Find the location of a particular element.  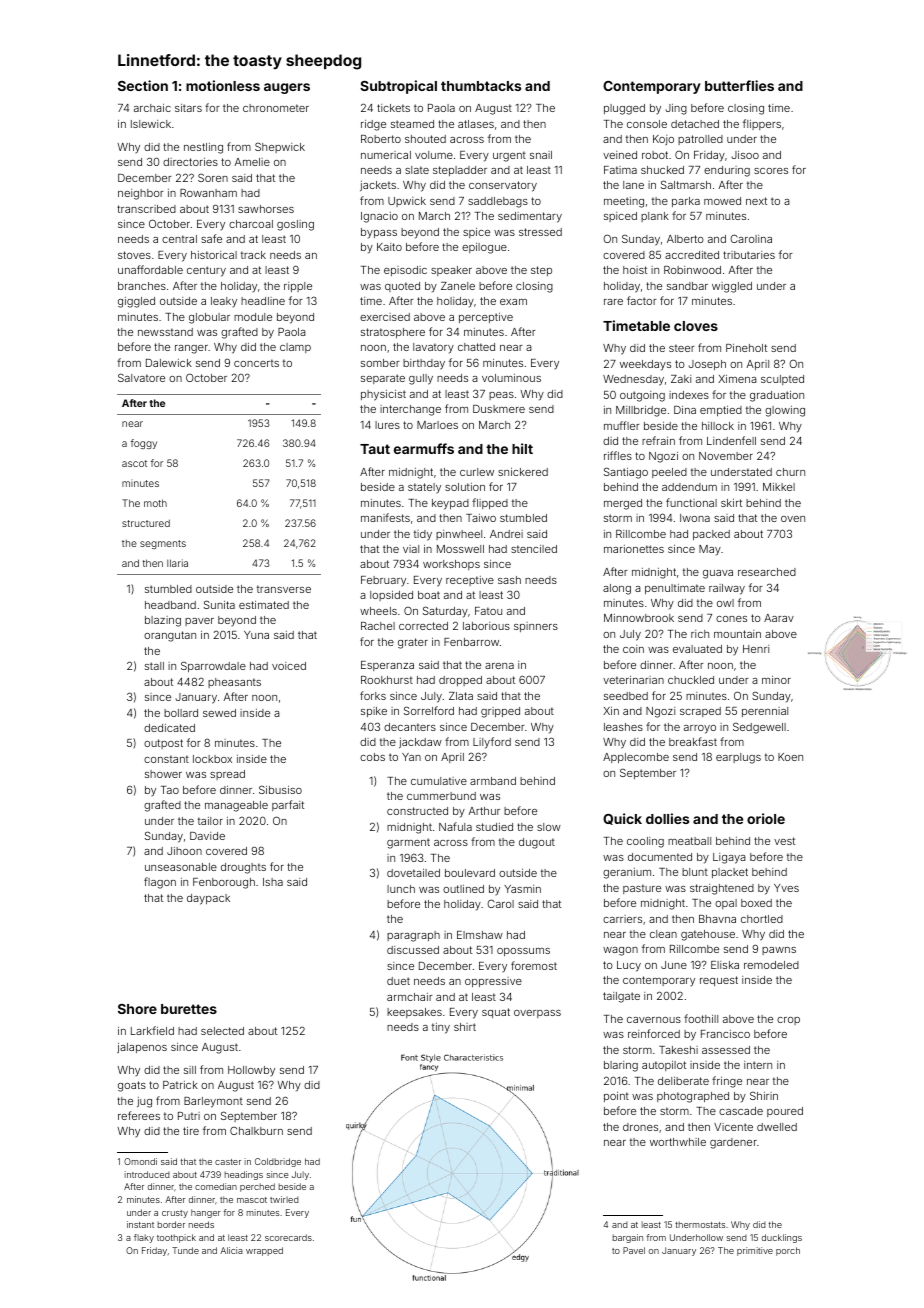

Ilaria is located at coordinates (177, 563).
